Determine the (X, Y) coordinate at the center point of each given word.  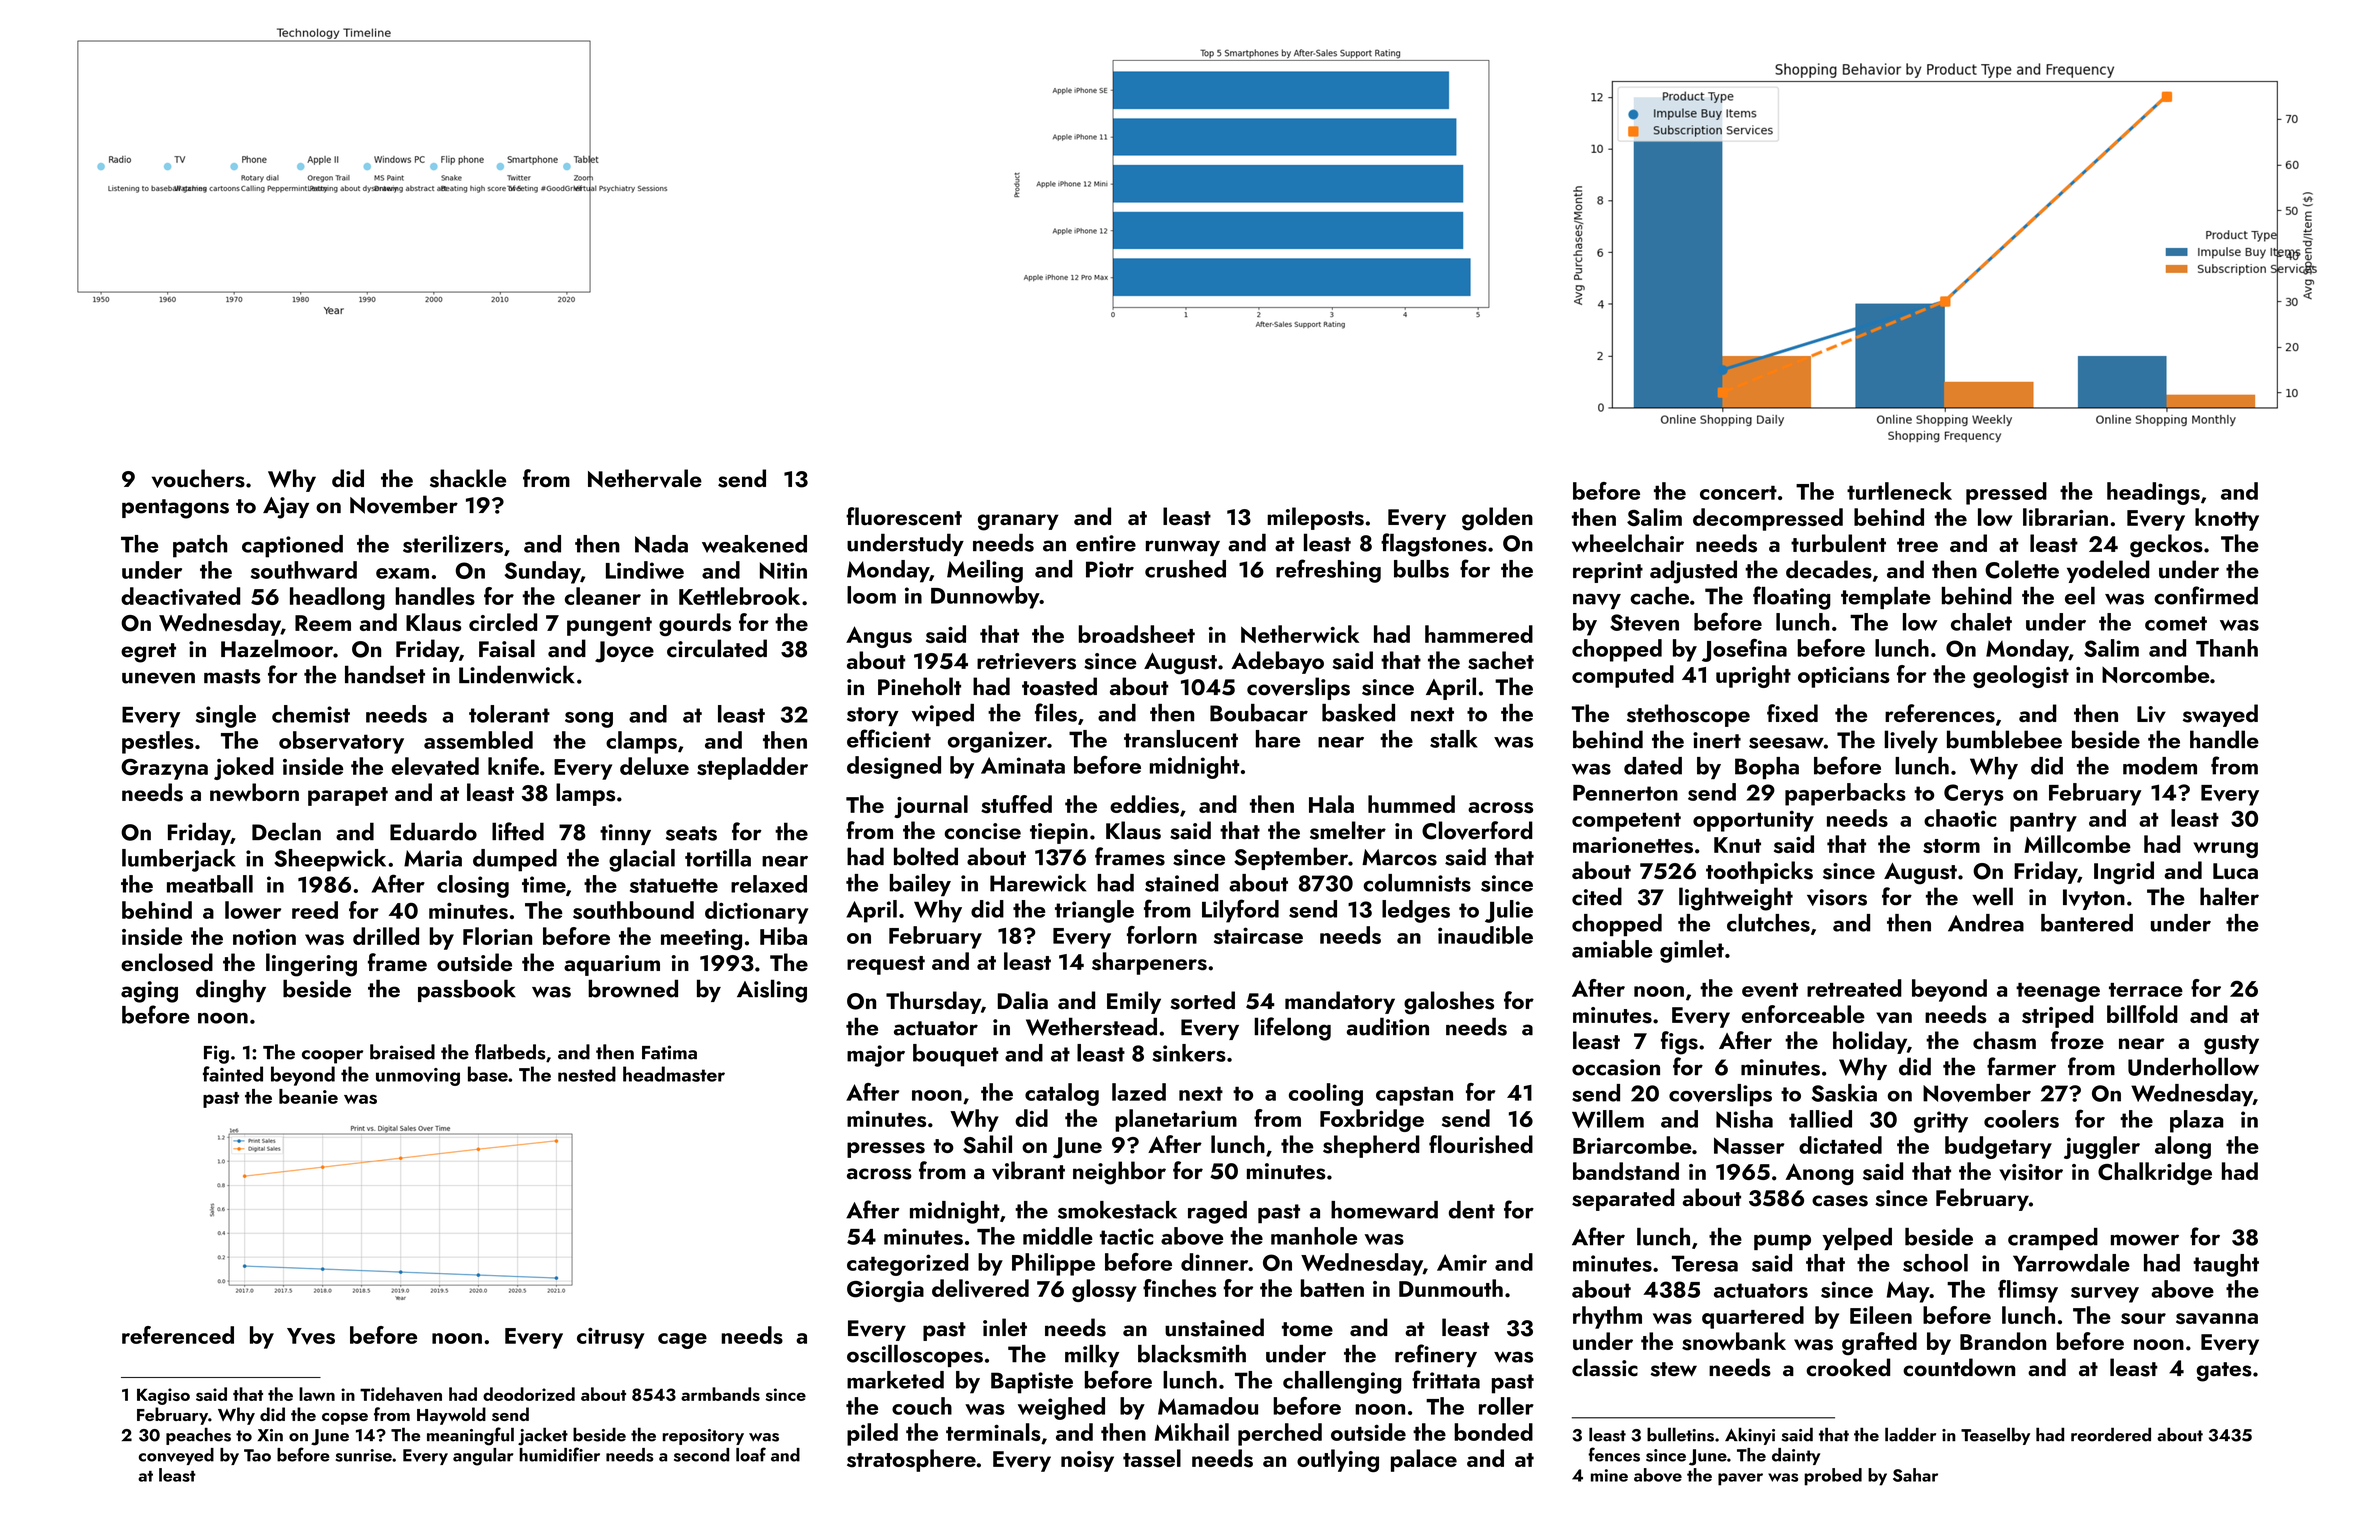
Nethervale (645, 478)
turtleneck (1899, 491)
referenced (178, 1335)
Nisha (1744, 1119)
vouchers (198, 478)
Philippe (1053, 1264)
